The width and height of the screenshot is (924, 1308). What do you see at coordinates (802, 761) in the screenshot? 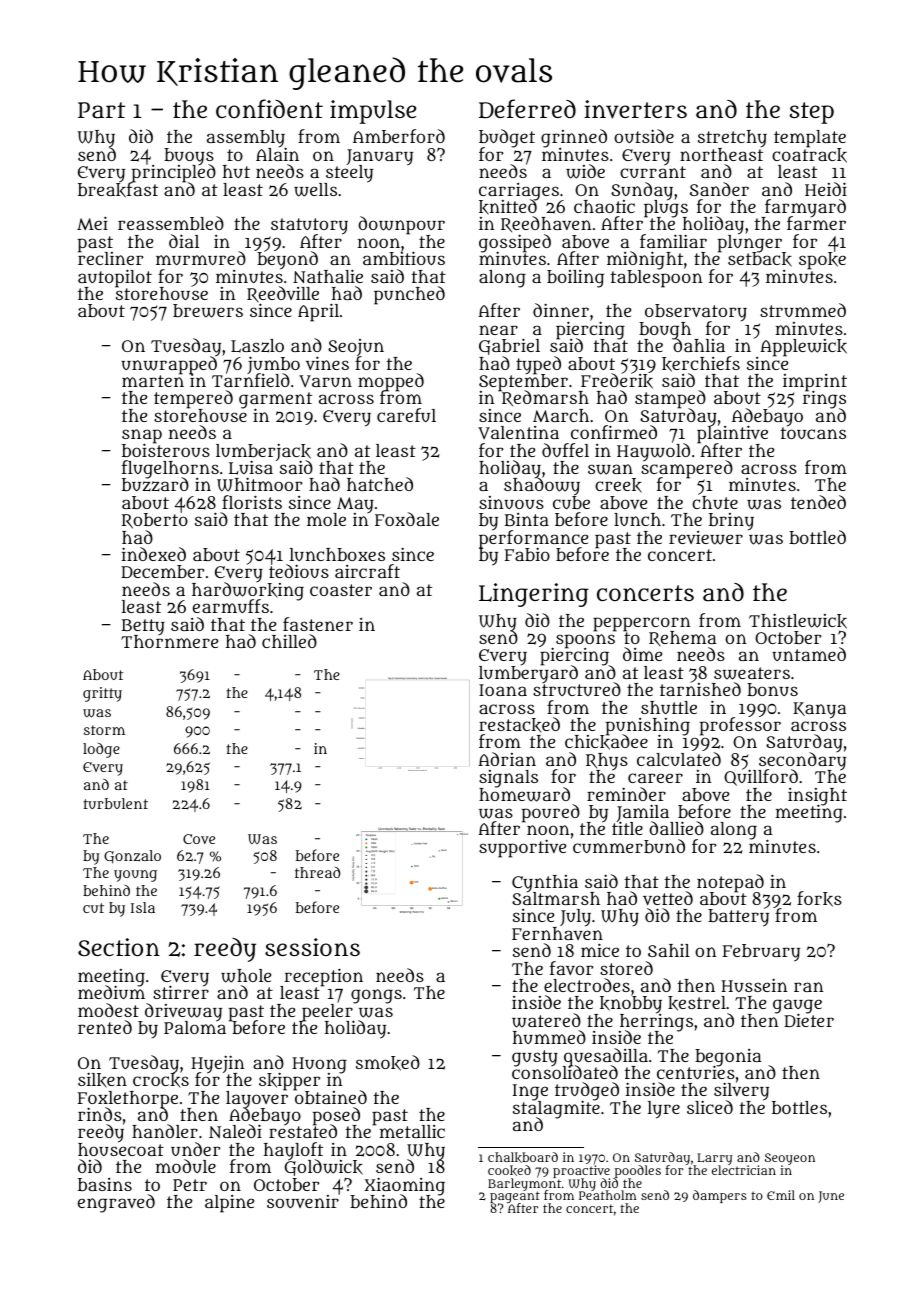
I see `secondary` at bounding box center [802, 761].
